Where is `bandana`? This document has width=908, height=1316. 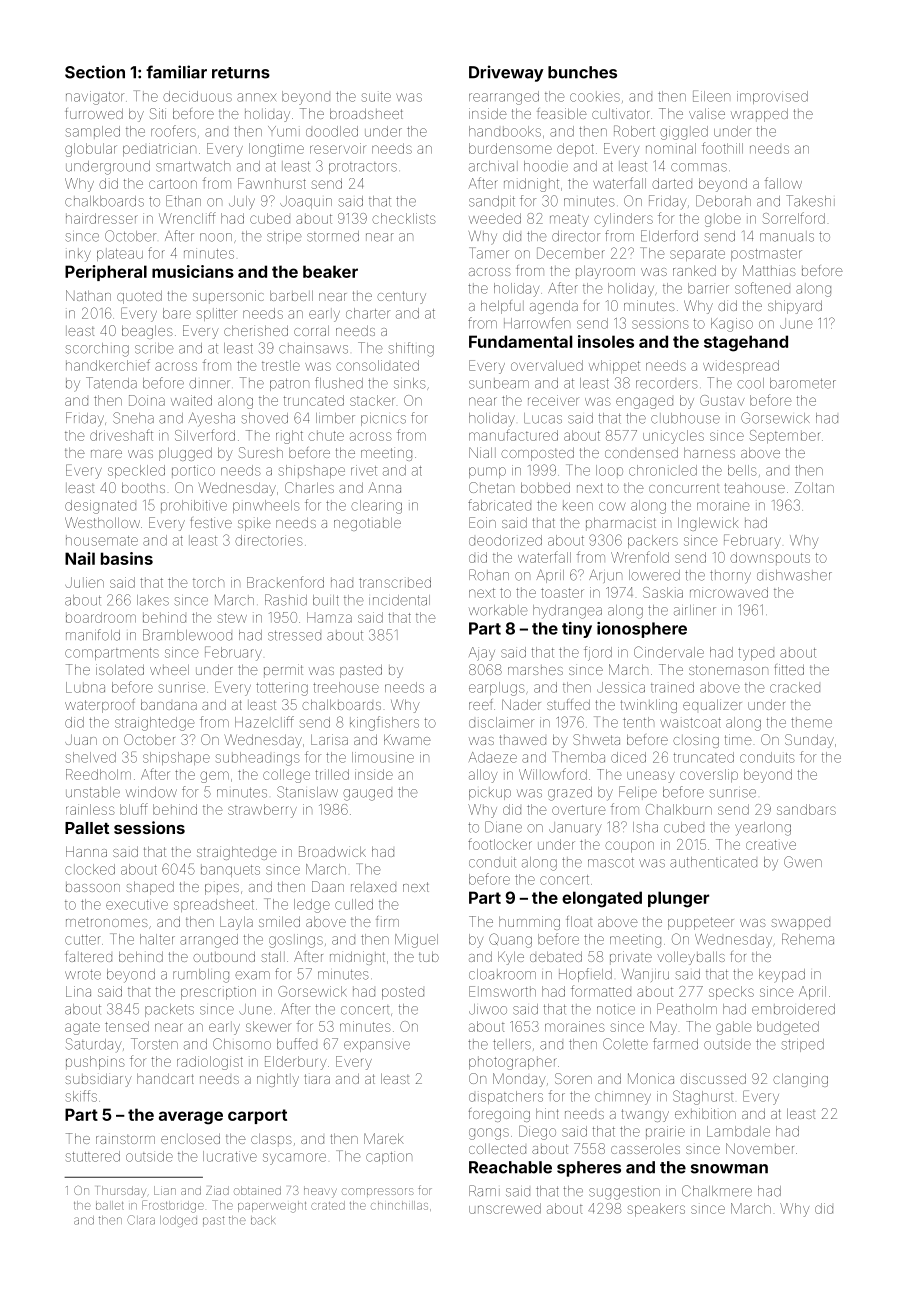 bandana is located at coordinates (169, 704).
